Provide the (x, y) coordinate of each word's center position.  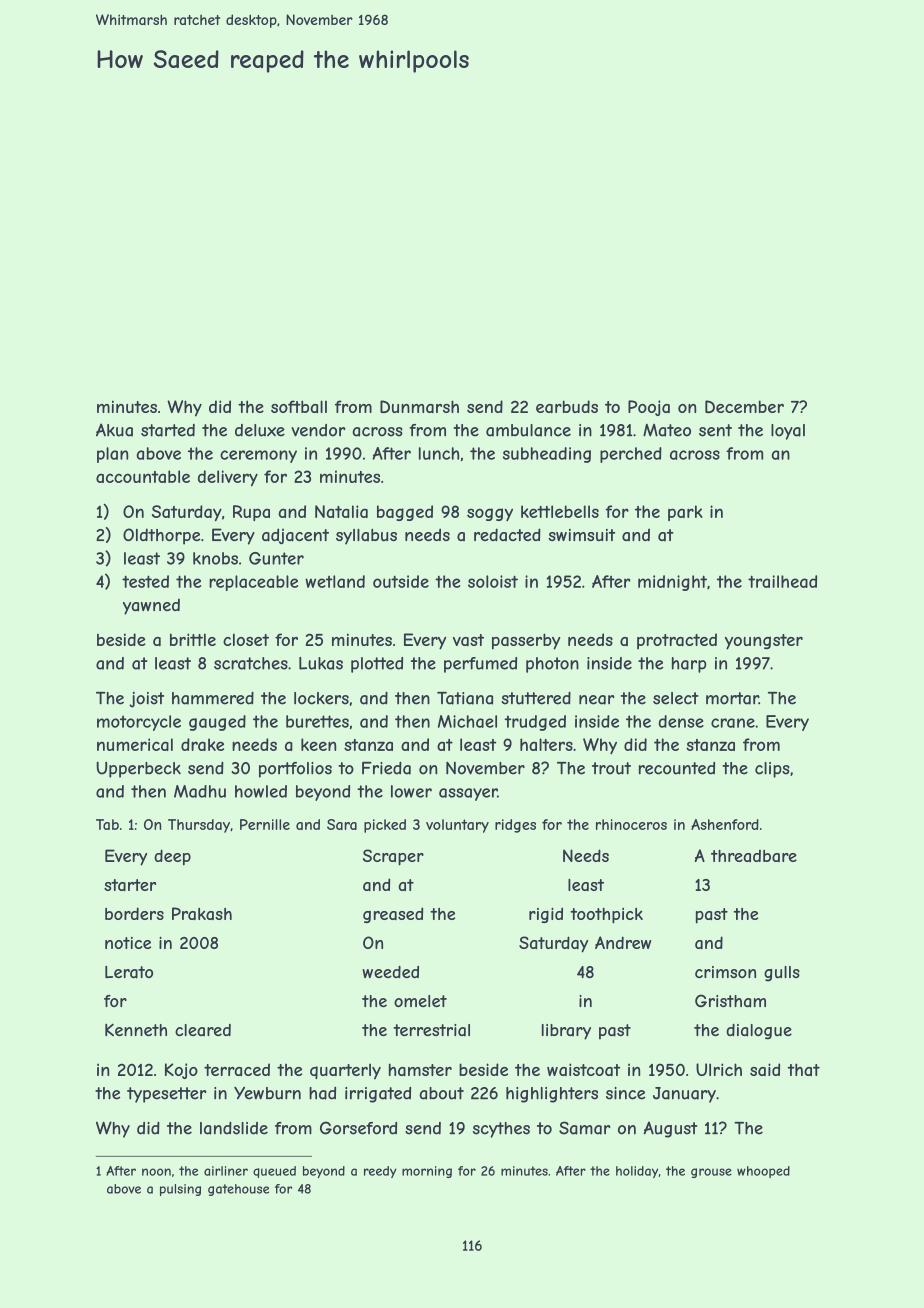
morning (427, 1172)
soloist (493, 581)
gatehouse (238, 1190)
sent (715, 430)
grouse (711, 1173)
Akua (114, 430)
